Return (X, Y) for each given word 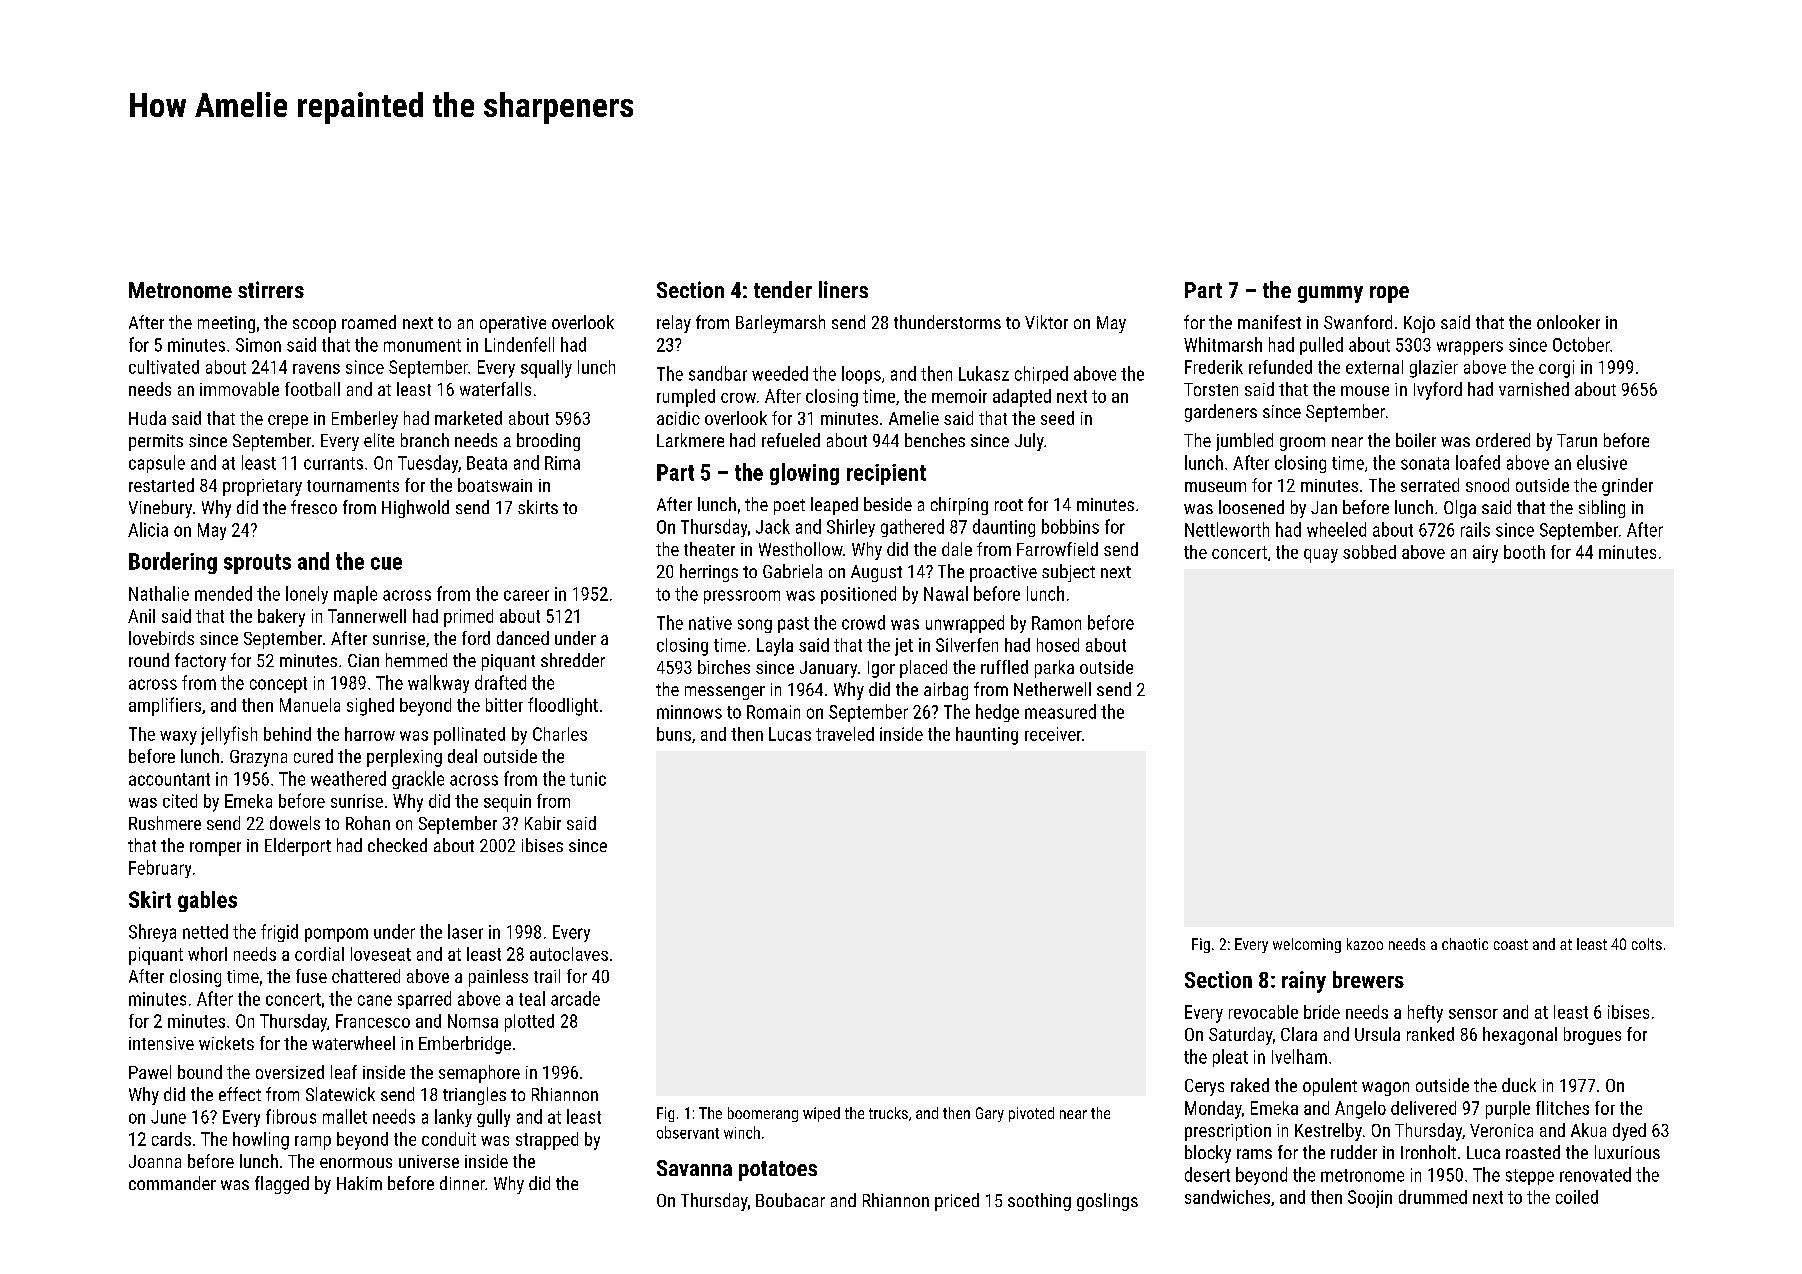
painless (498, 978)
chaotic (1465, 944)
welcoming (1307, 945)
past (793, 625)
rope (1389, 294)
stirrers (271, 289)
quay (1321, 556)
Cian (363, 660)
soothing (1039, 1202)
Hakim (359, 1183)
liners (843, 289)
